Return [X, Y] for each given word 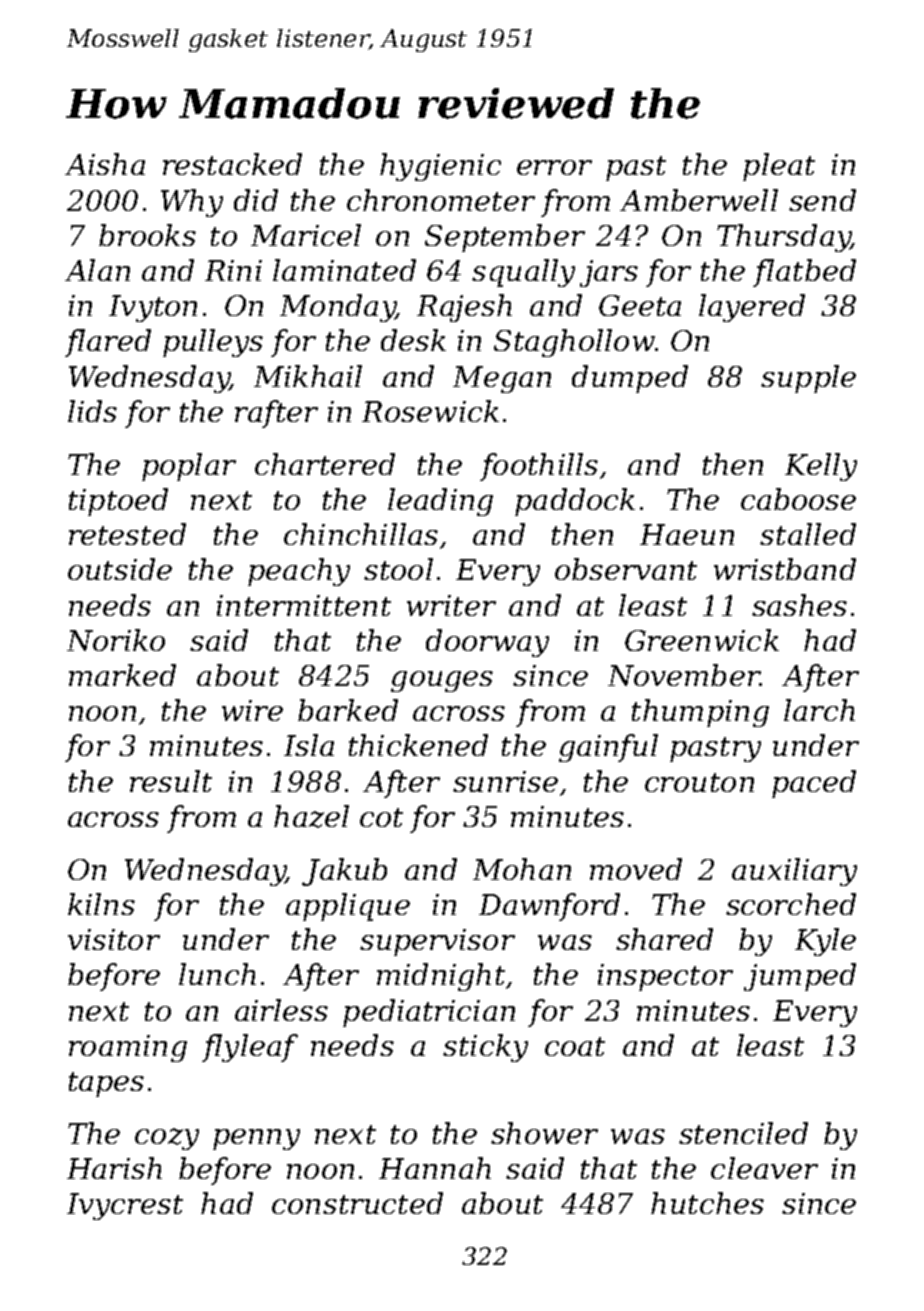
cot [381, 817]
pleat [779, 167]
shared [664, 939]
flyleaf [250, 1048]
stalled [808, 534]
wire [252, 710]
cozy [167, 1139]
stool [398, 569]
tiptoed [118, 502]
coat [575, 1046]
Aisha [105, 164]
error [554, 167]
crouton [699, 782]
